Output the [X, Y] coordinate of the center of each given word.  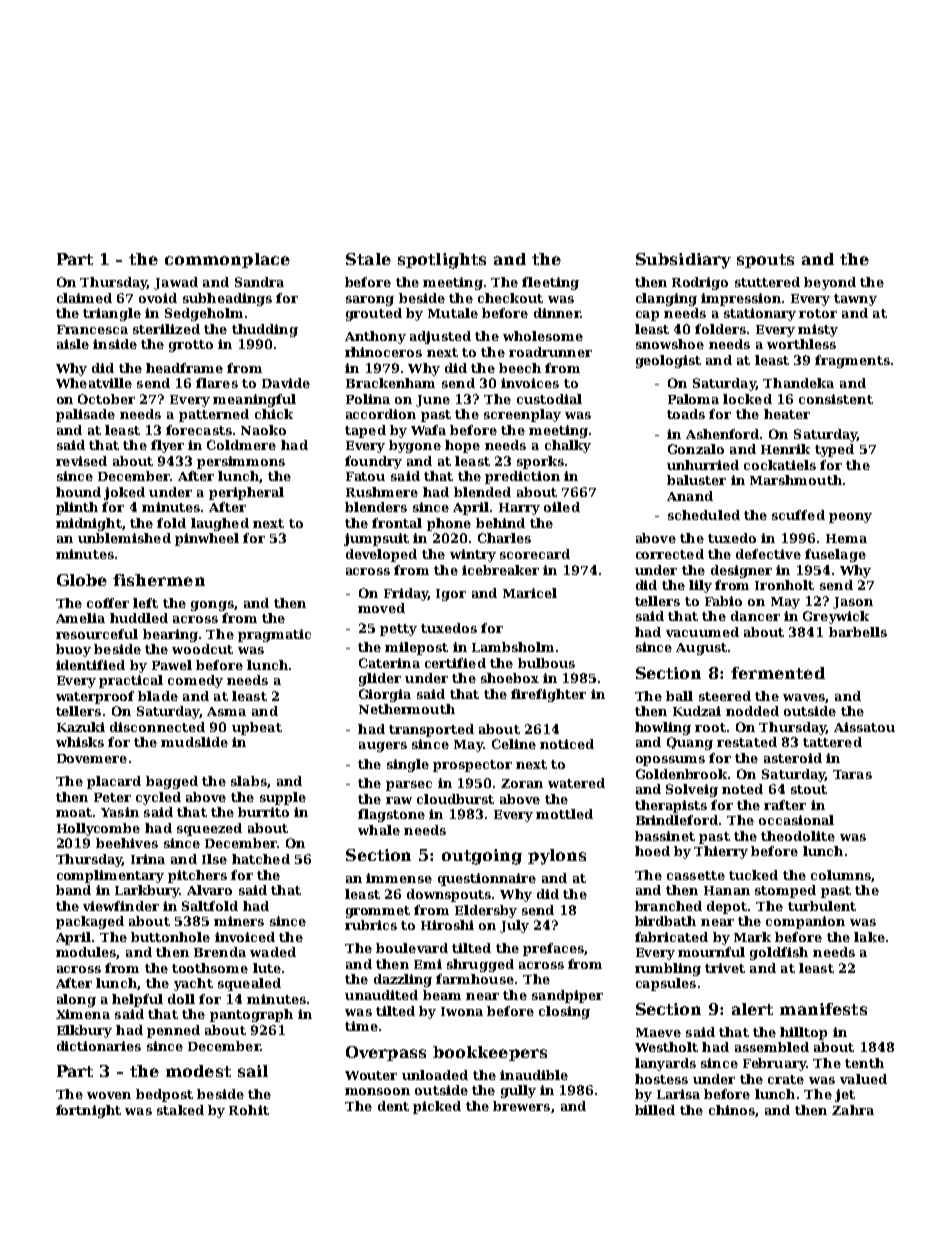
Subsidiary [683, 261]
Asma [226, 711]
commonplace [227, 260]
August [701, 649]
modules [86, 952]
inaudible [534, 1075]
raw [399, 800]
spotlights [442, 261]
